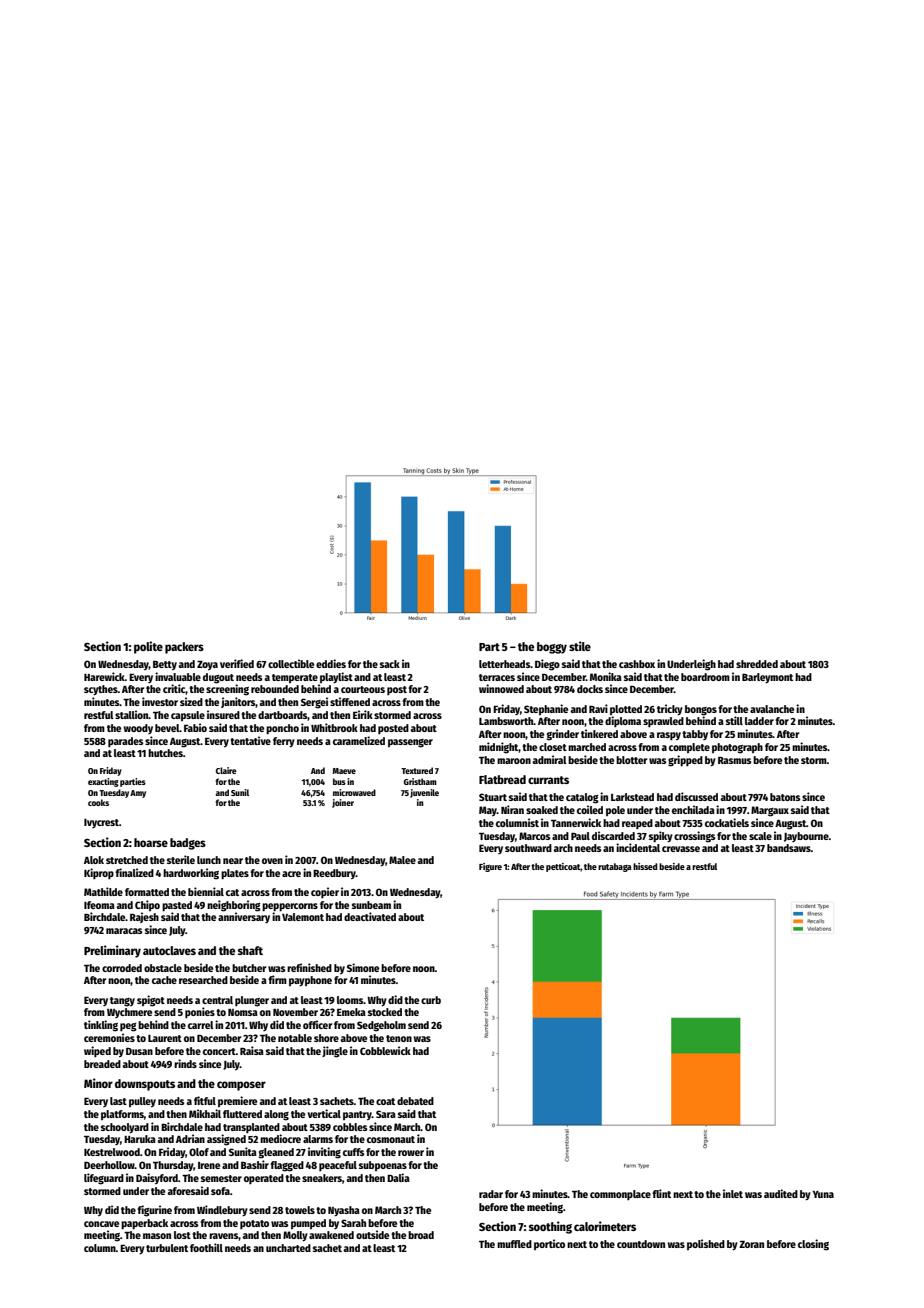 Image resolution: width=924 pixels, height=1308 pixels. I want to click on audited, so click(781, 1193).
